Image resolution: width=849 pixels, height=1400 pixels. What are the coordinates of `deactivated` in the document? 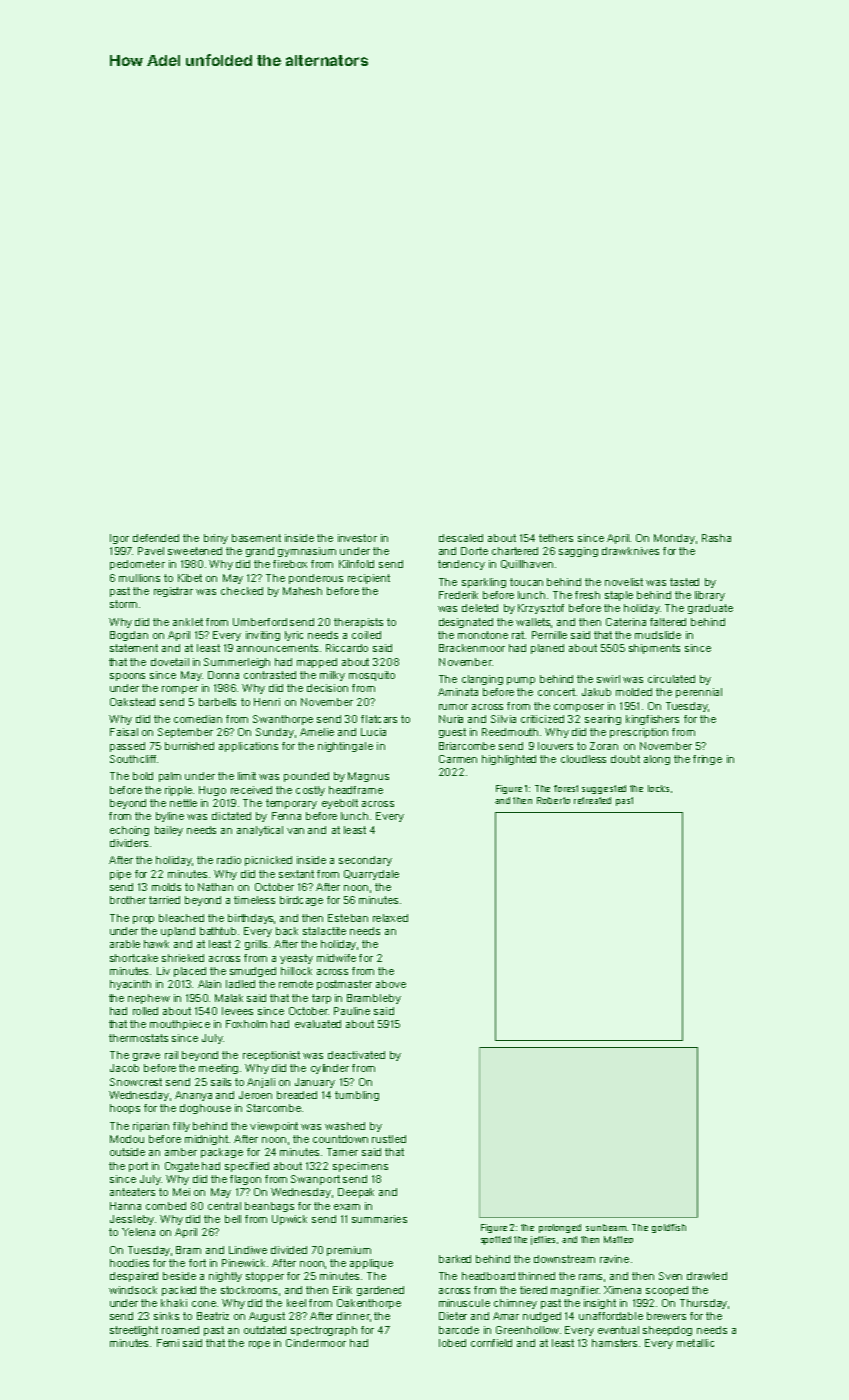 It's located at (356, 1055).
